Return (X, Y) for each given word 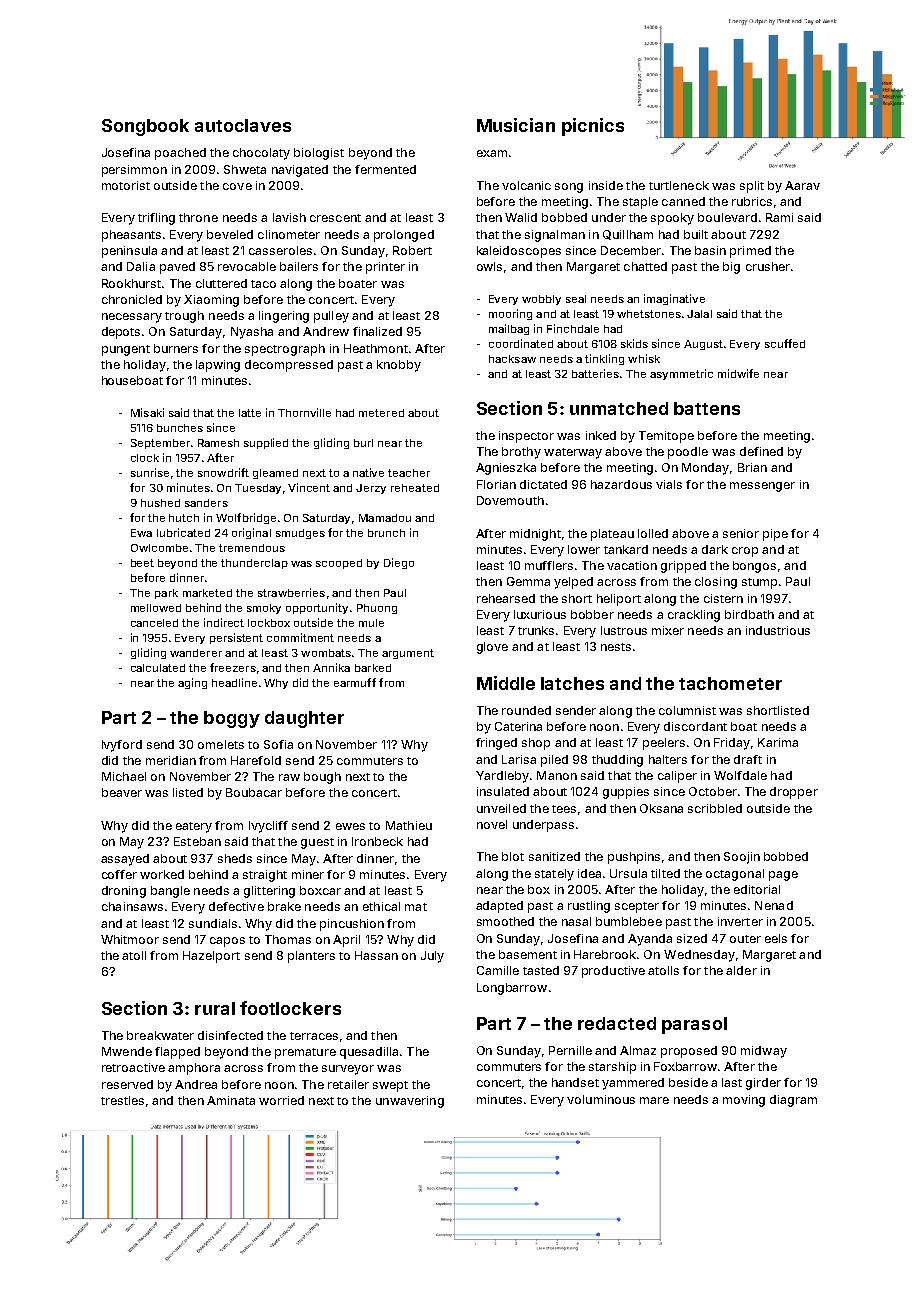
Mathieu (409, 825)
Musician (516, 125)
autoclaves (243, 125)
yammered (633, 1084)
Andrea (196, 1084)
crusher (768, 266)
